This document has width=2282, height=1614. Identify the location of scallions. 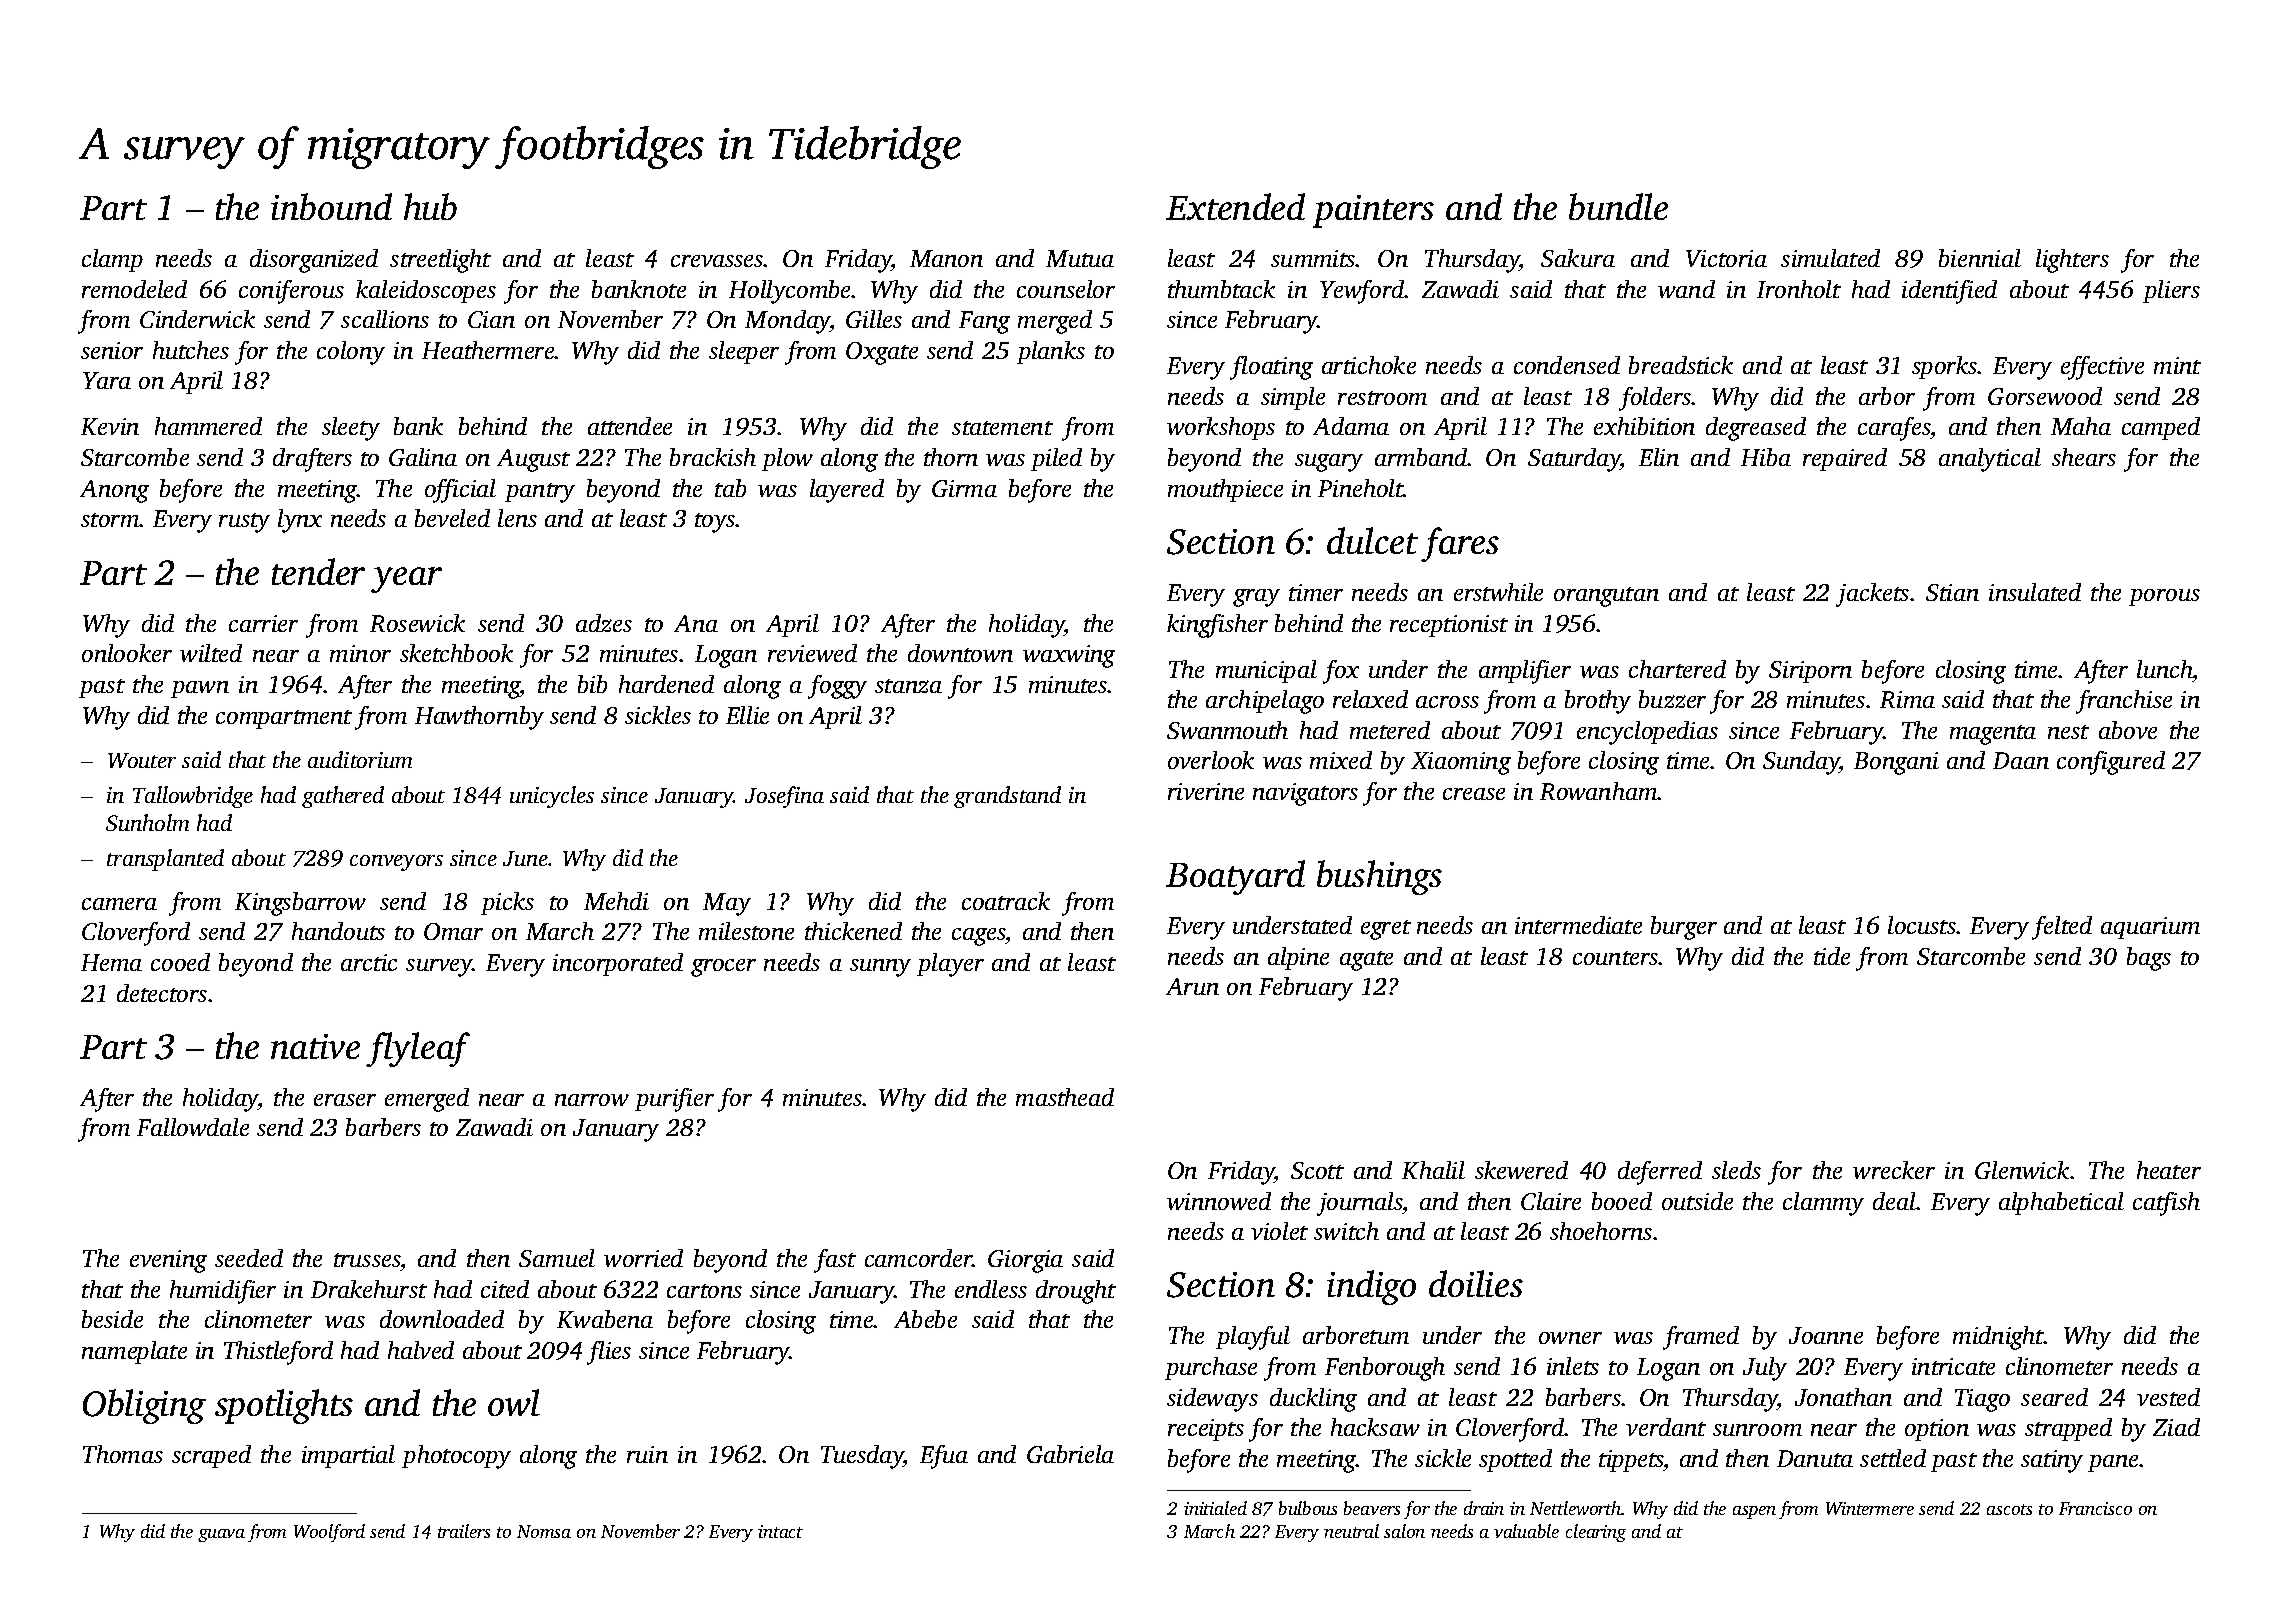
(385, 319).
